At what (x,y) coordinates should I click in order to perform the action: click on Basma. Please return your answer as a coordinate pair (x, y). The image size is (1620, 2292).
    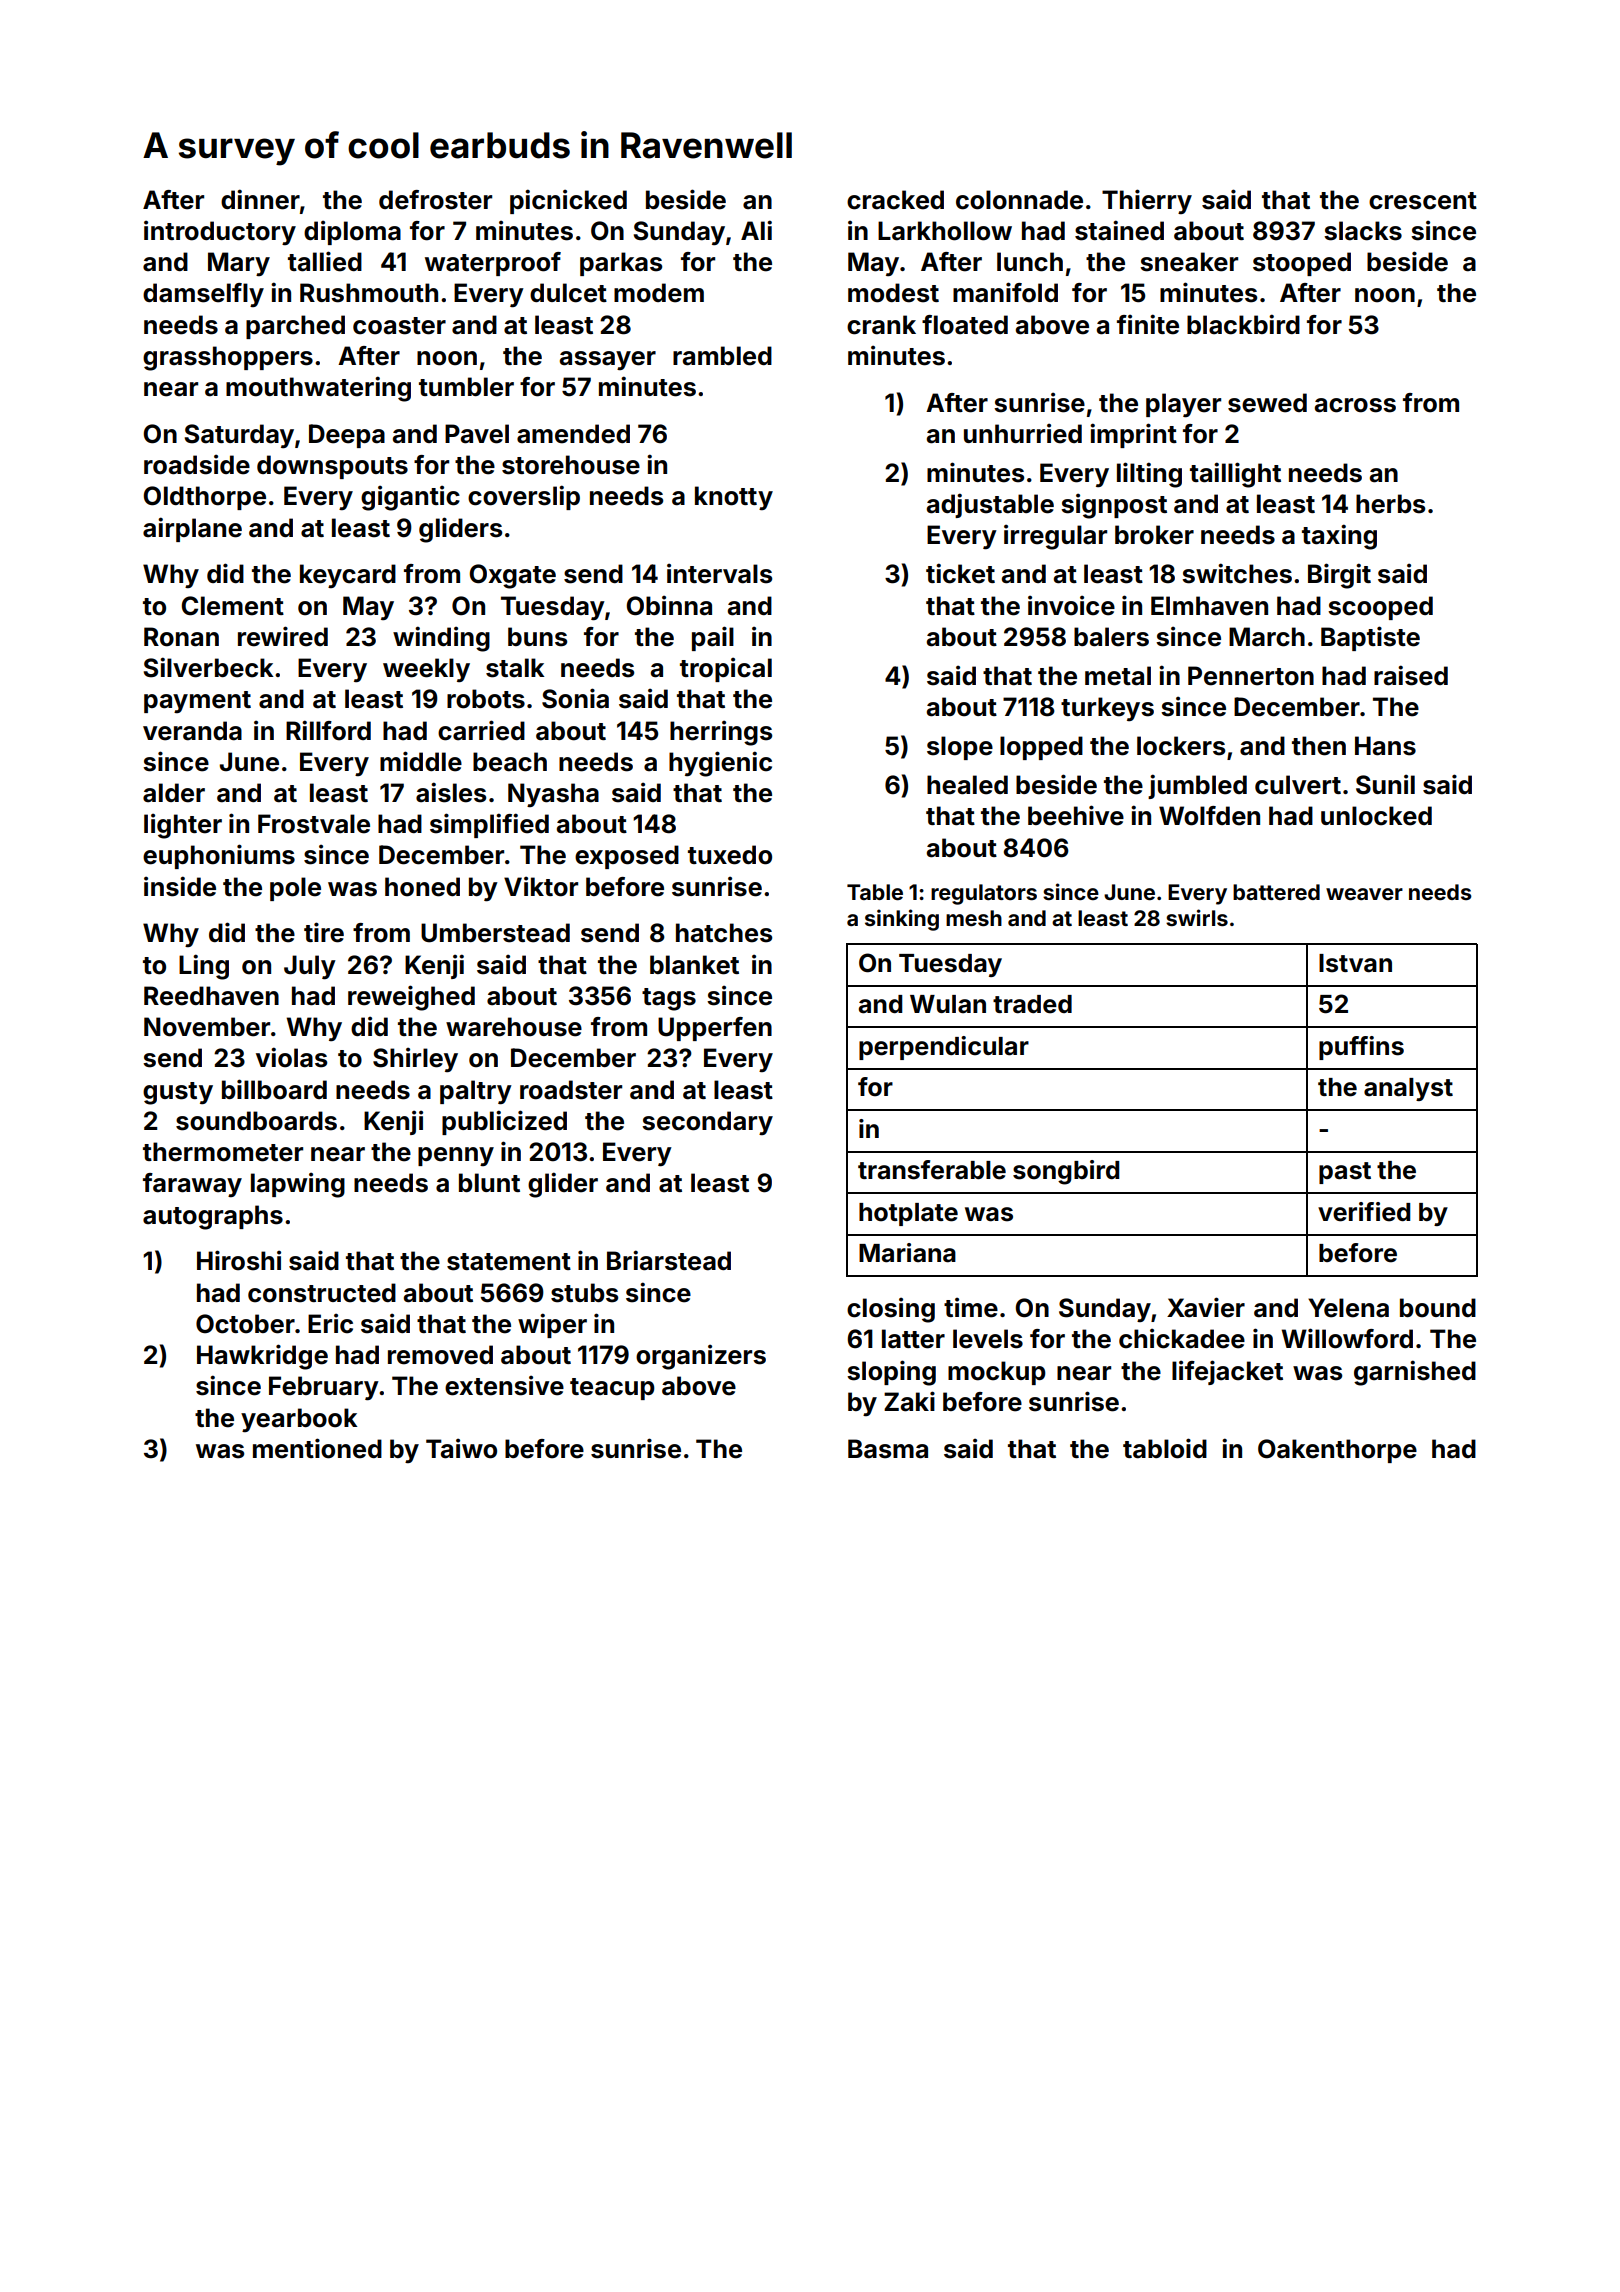
    Looking at the image, I should click on (888, 1449).
